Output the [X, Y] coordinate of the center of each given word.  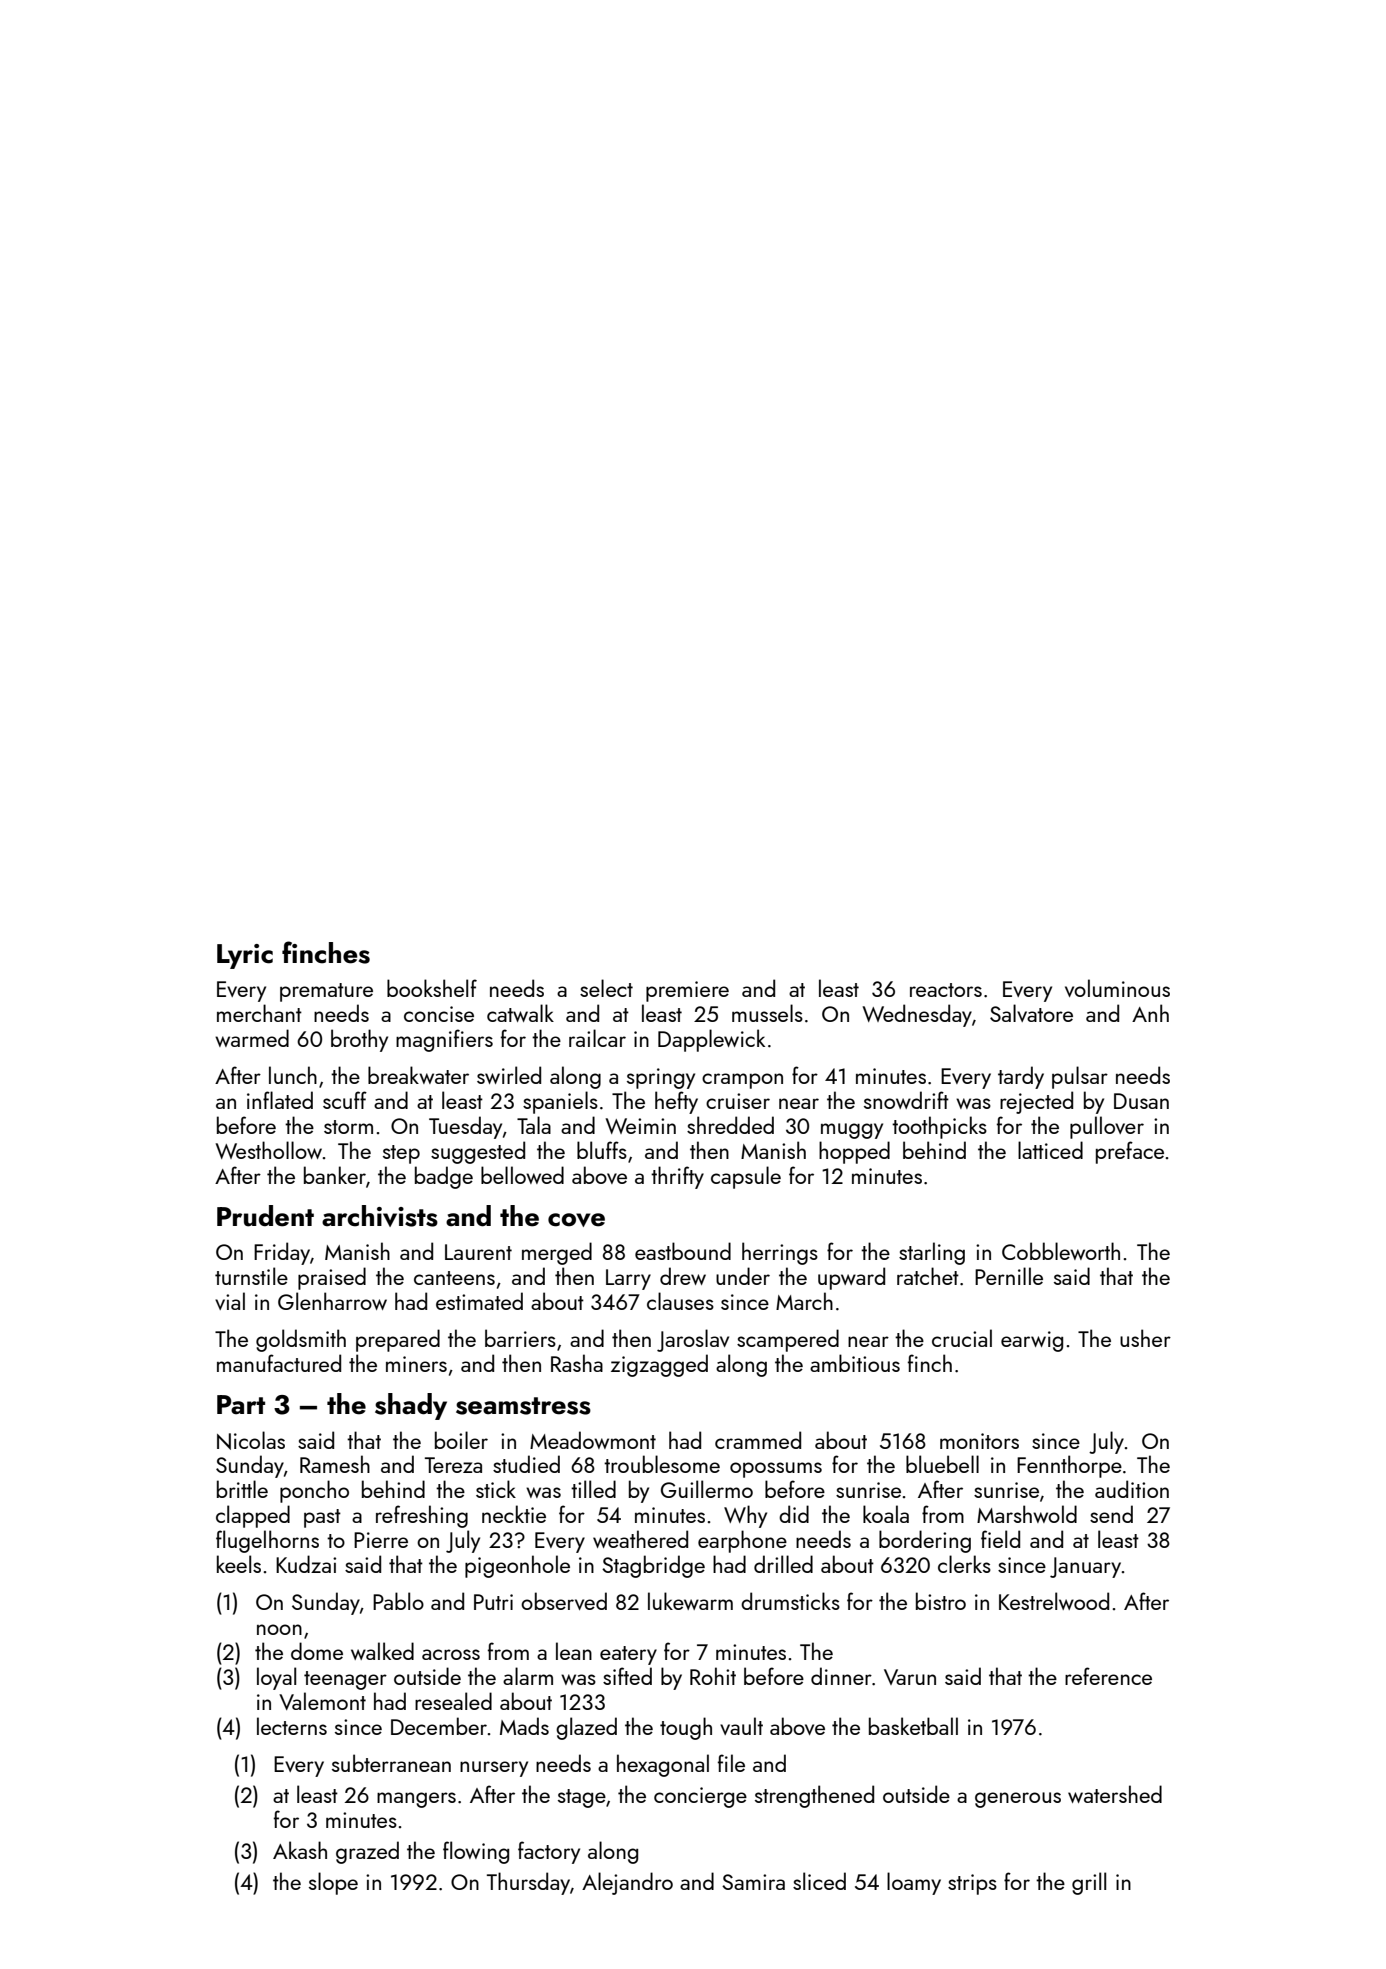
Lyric [245, 956]
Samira [753, 1882]
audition [1132, 1489]
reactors [946, 990]
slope [333, 1883]
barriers [520, 1338]
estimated [479, 1301]
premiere [687, 991]
